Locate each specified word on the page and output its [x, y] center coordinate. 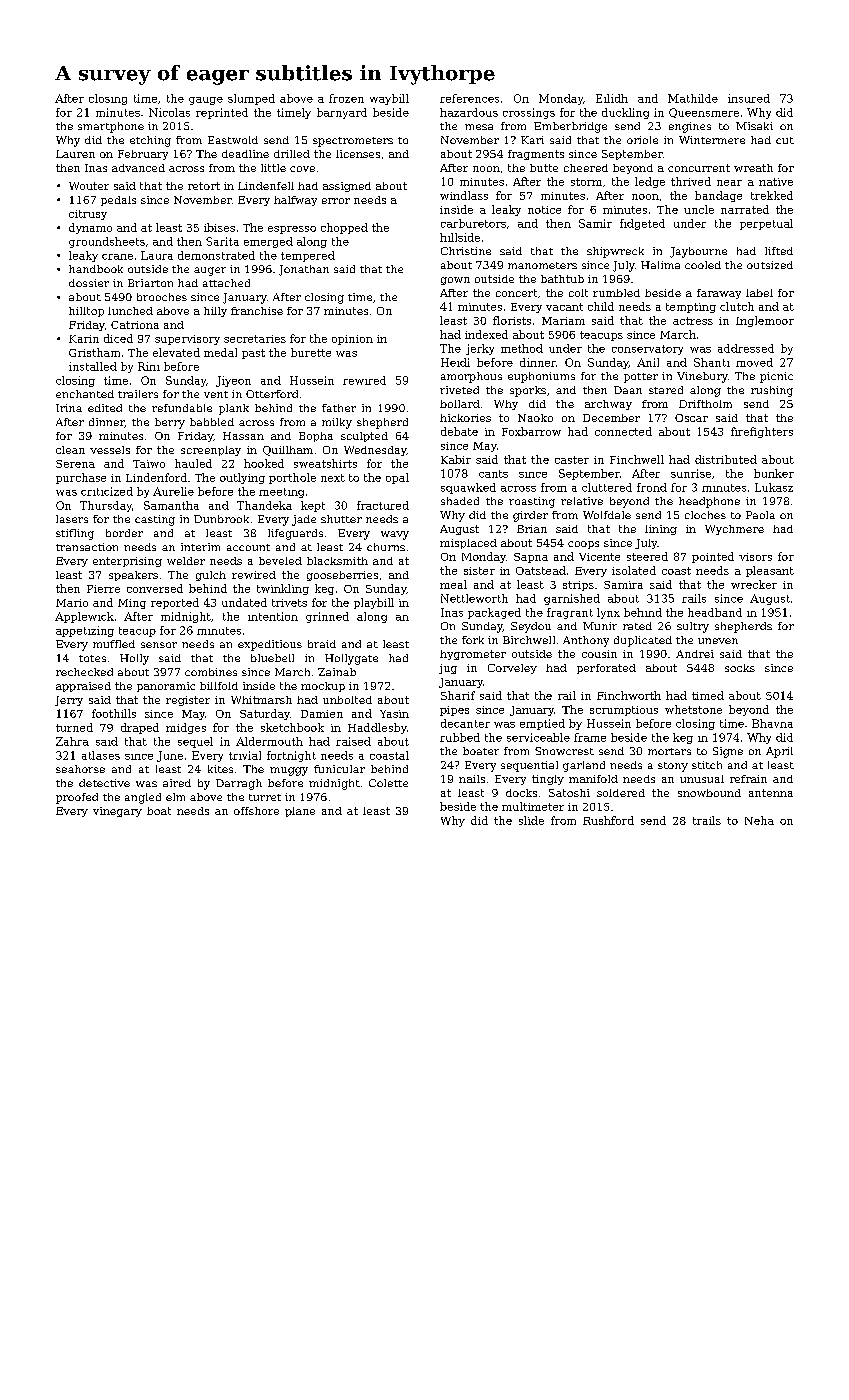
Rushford [608, 820]
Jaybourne [698, 252]
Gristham [94, 352]
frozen [346, 98]
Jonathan [304, 270]
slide [531, 820]
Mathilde [693, 98]
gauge [206, 101]
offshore [256, 811]
